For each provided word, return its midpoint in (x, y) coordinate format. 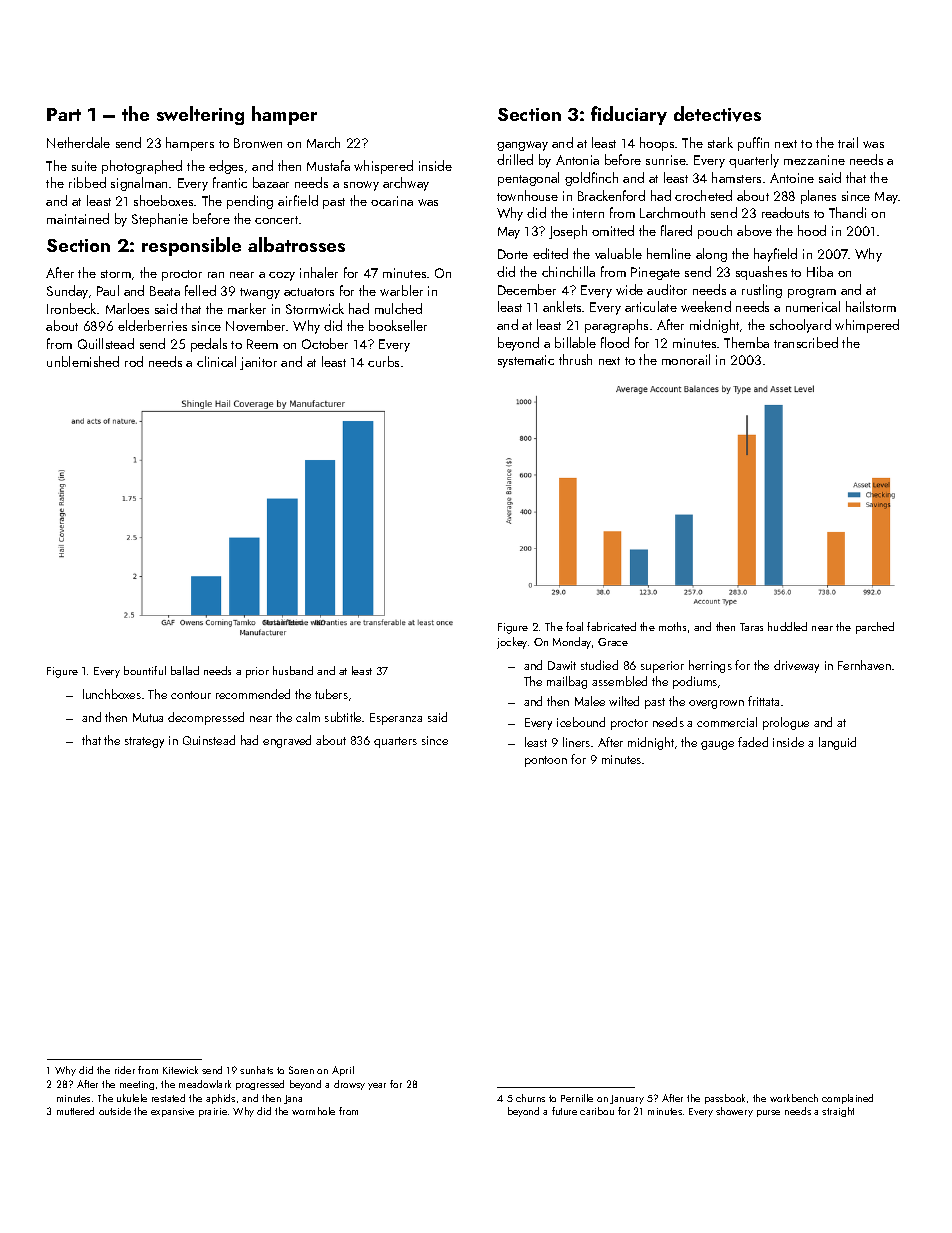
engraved (287, 741)
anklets (562, 306)
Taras (751, 627)
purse (768, 1113)
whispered (383, 167)
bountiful (145, 670)
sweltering (200, 115)
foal (574, 626)
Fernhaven (864, 665)
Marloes (127, 308)
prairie (213, 1112)
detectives (717, 114)
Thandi (847, 212)
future (564, 1111)
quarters (395, 742)
